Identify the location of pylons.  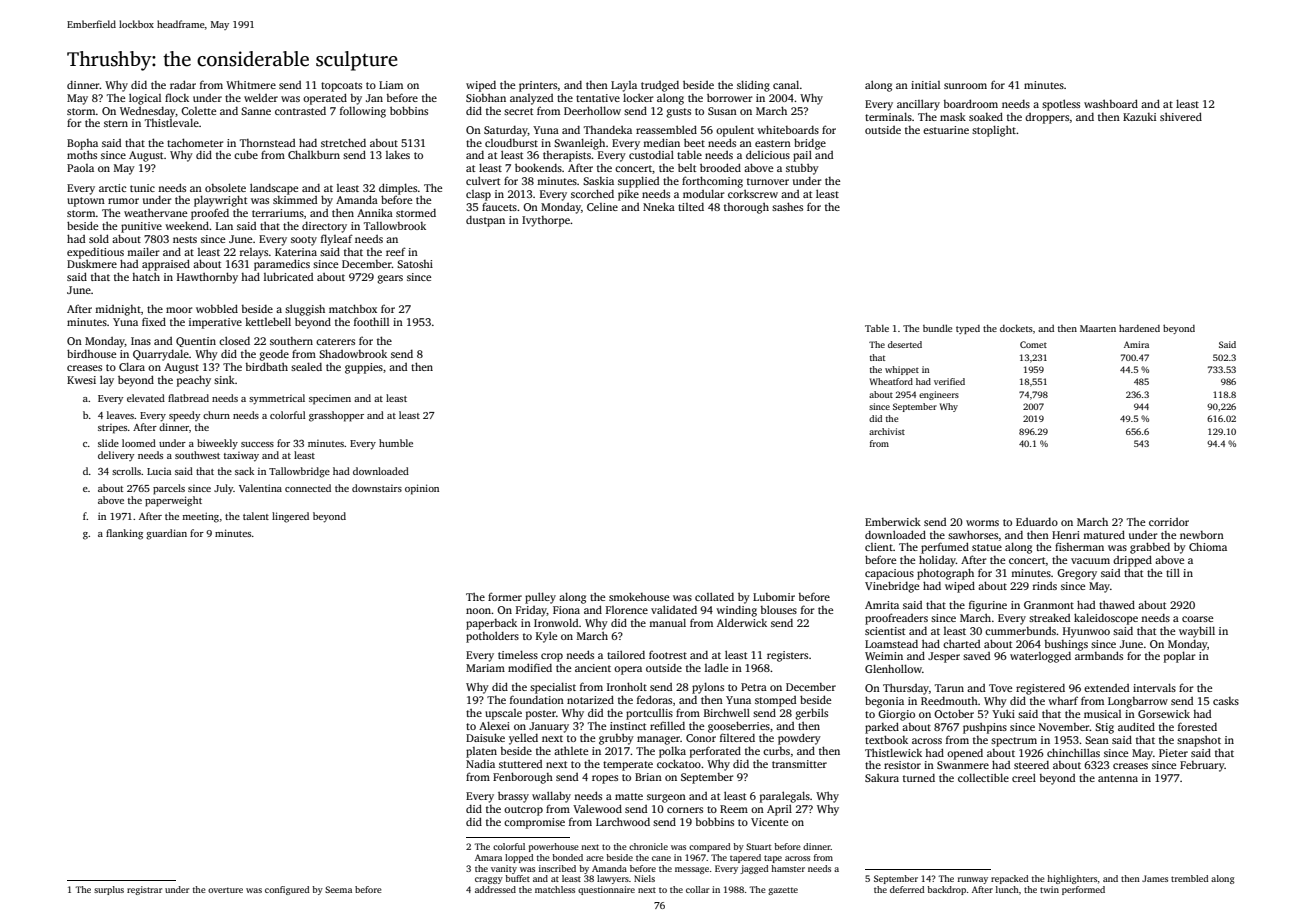
(708, 688).
